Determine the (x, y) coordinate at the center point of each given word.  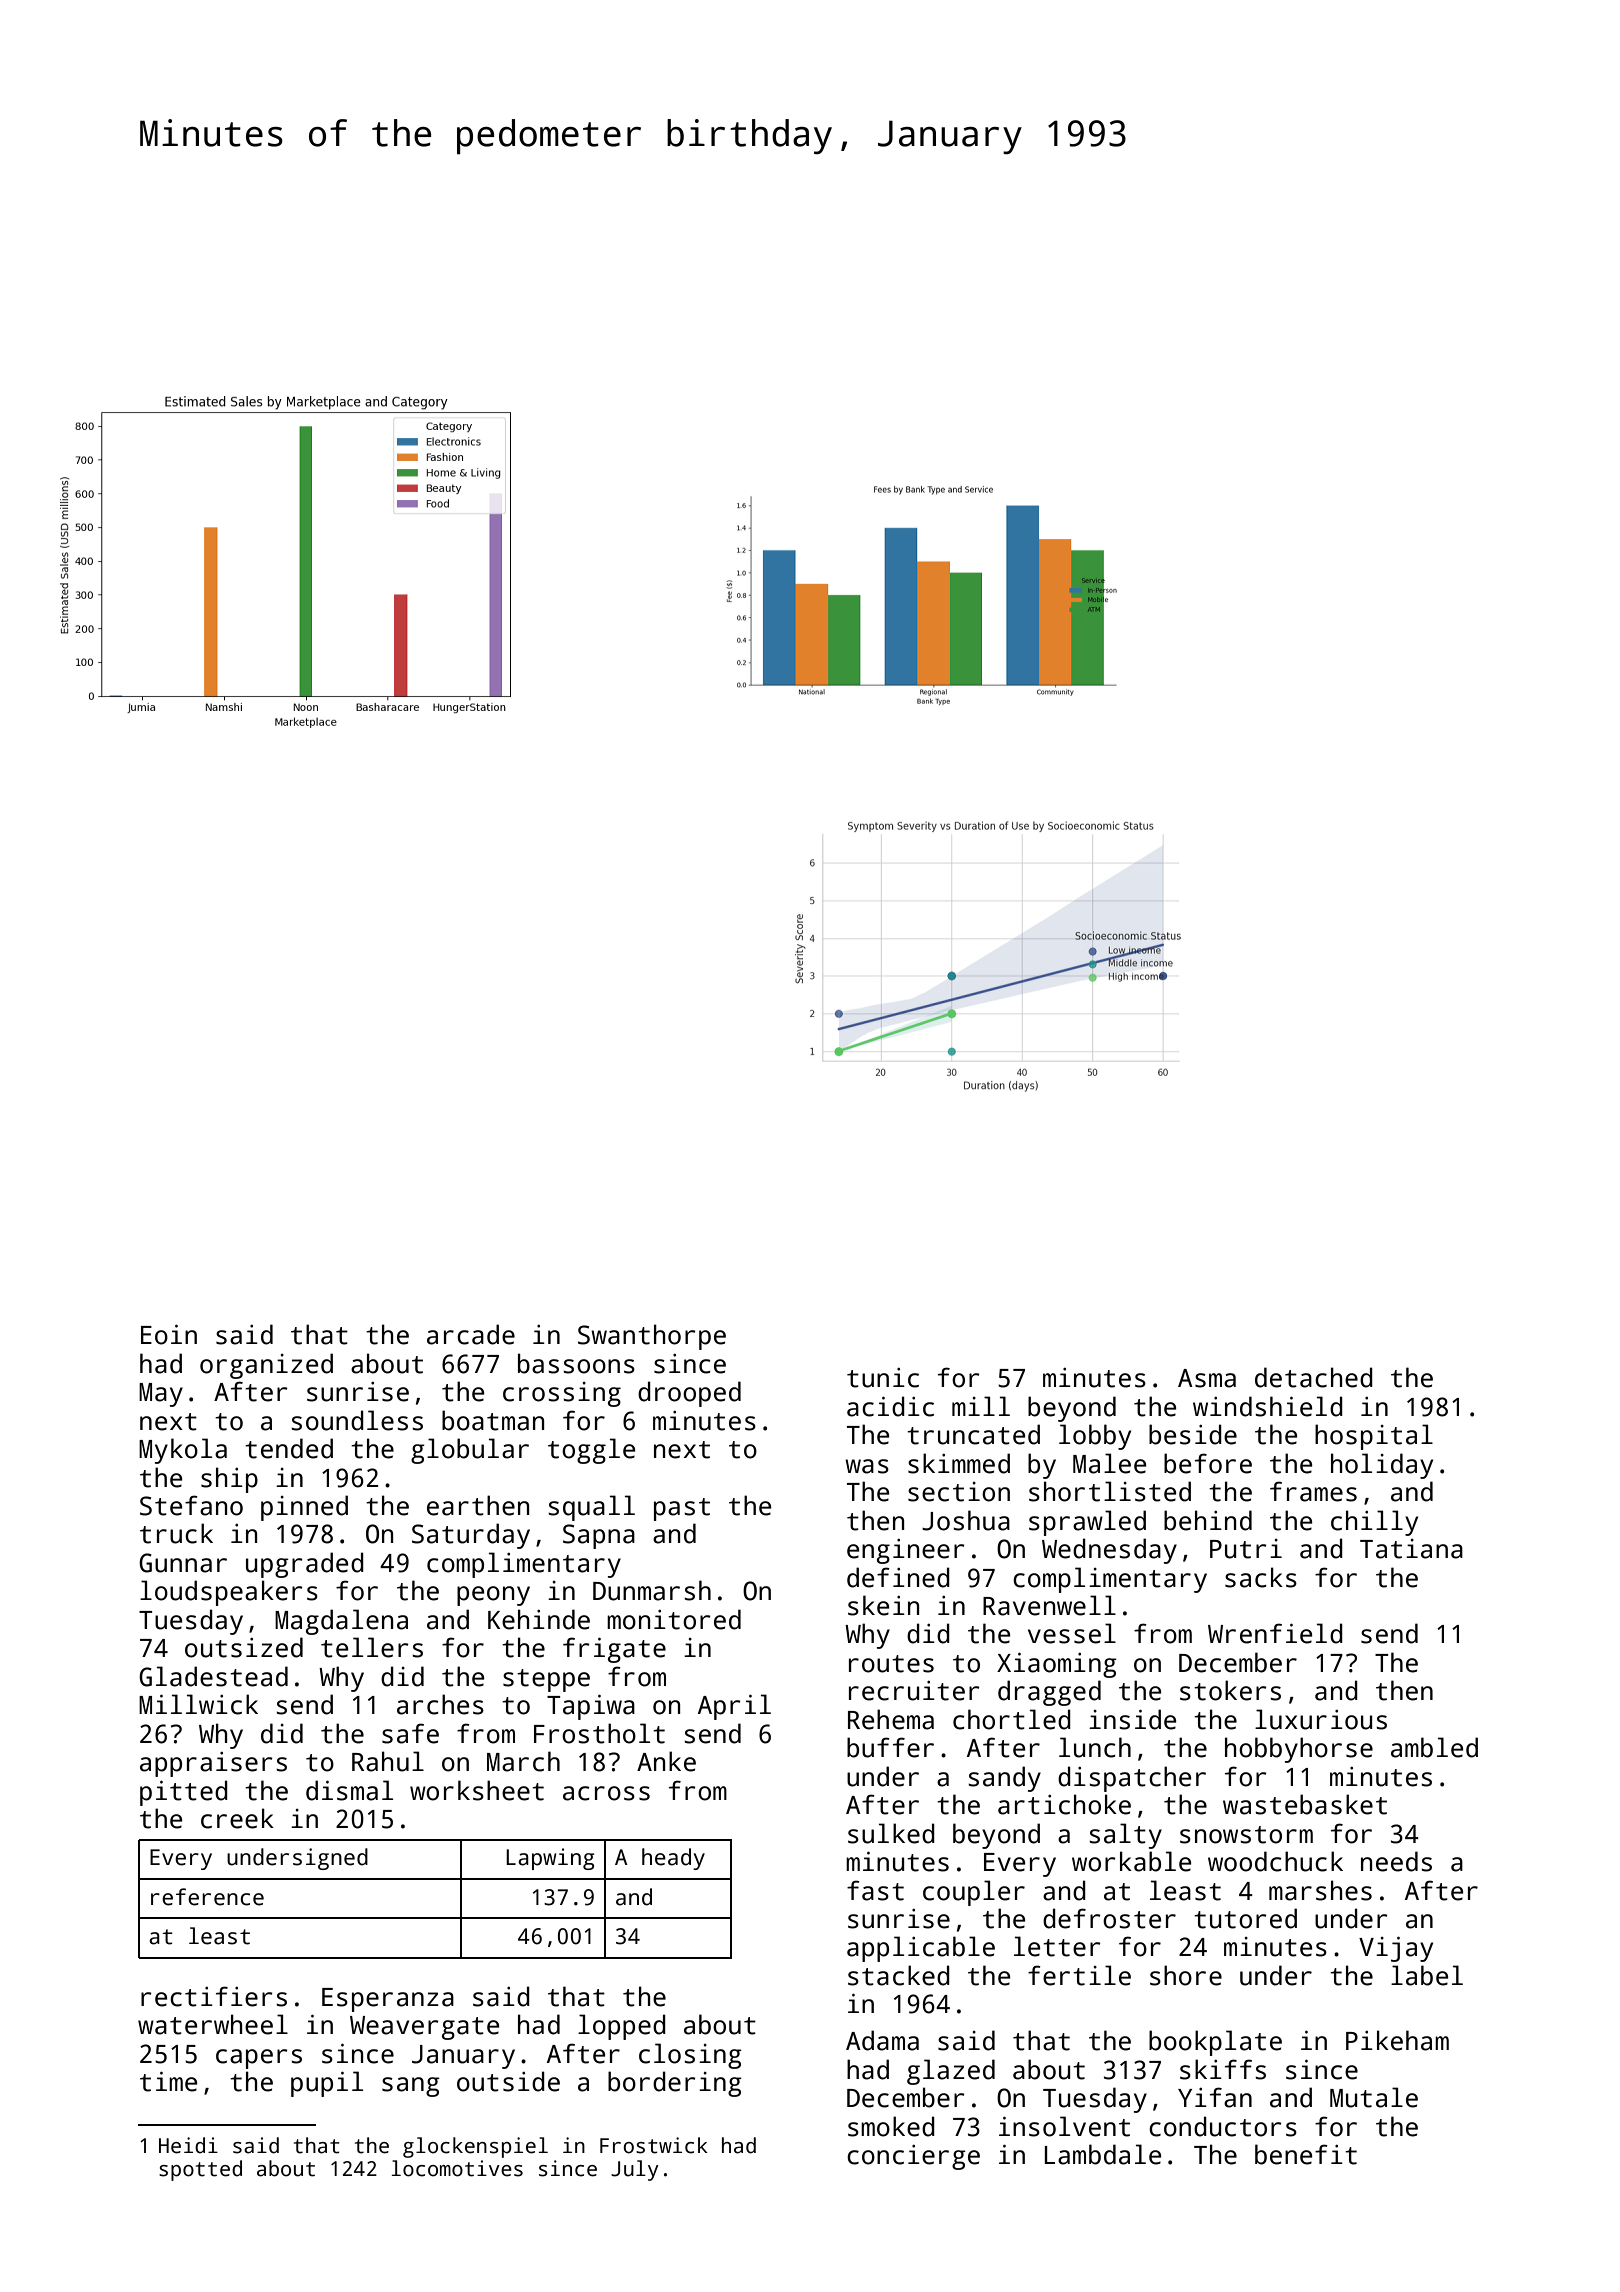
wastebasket (1305, 1804)
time (168, 2082)
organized (266, 1366)
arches (440, 1704)
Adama (882, 2040)
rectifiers (214, 1996)
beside (1193, 1434)
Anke (666, 1761)
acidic (890, 1406)
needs (1396, 1861)
